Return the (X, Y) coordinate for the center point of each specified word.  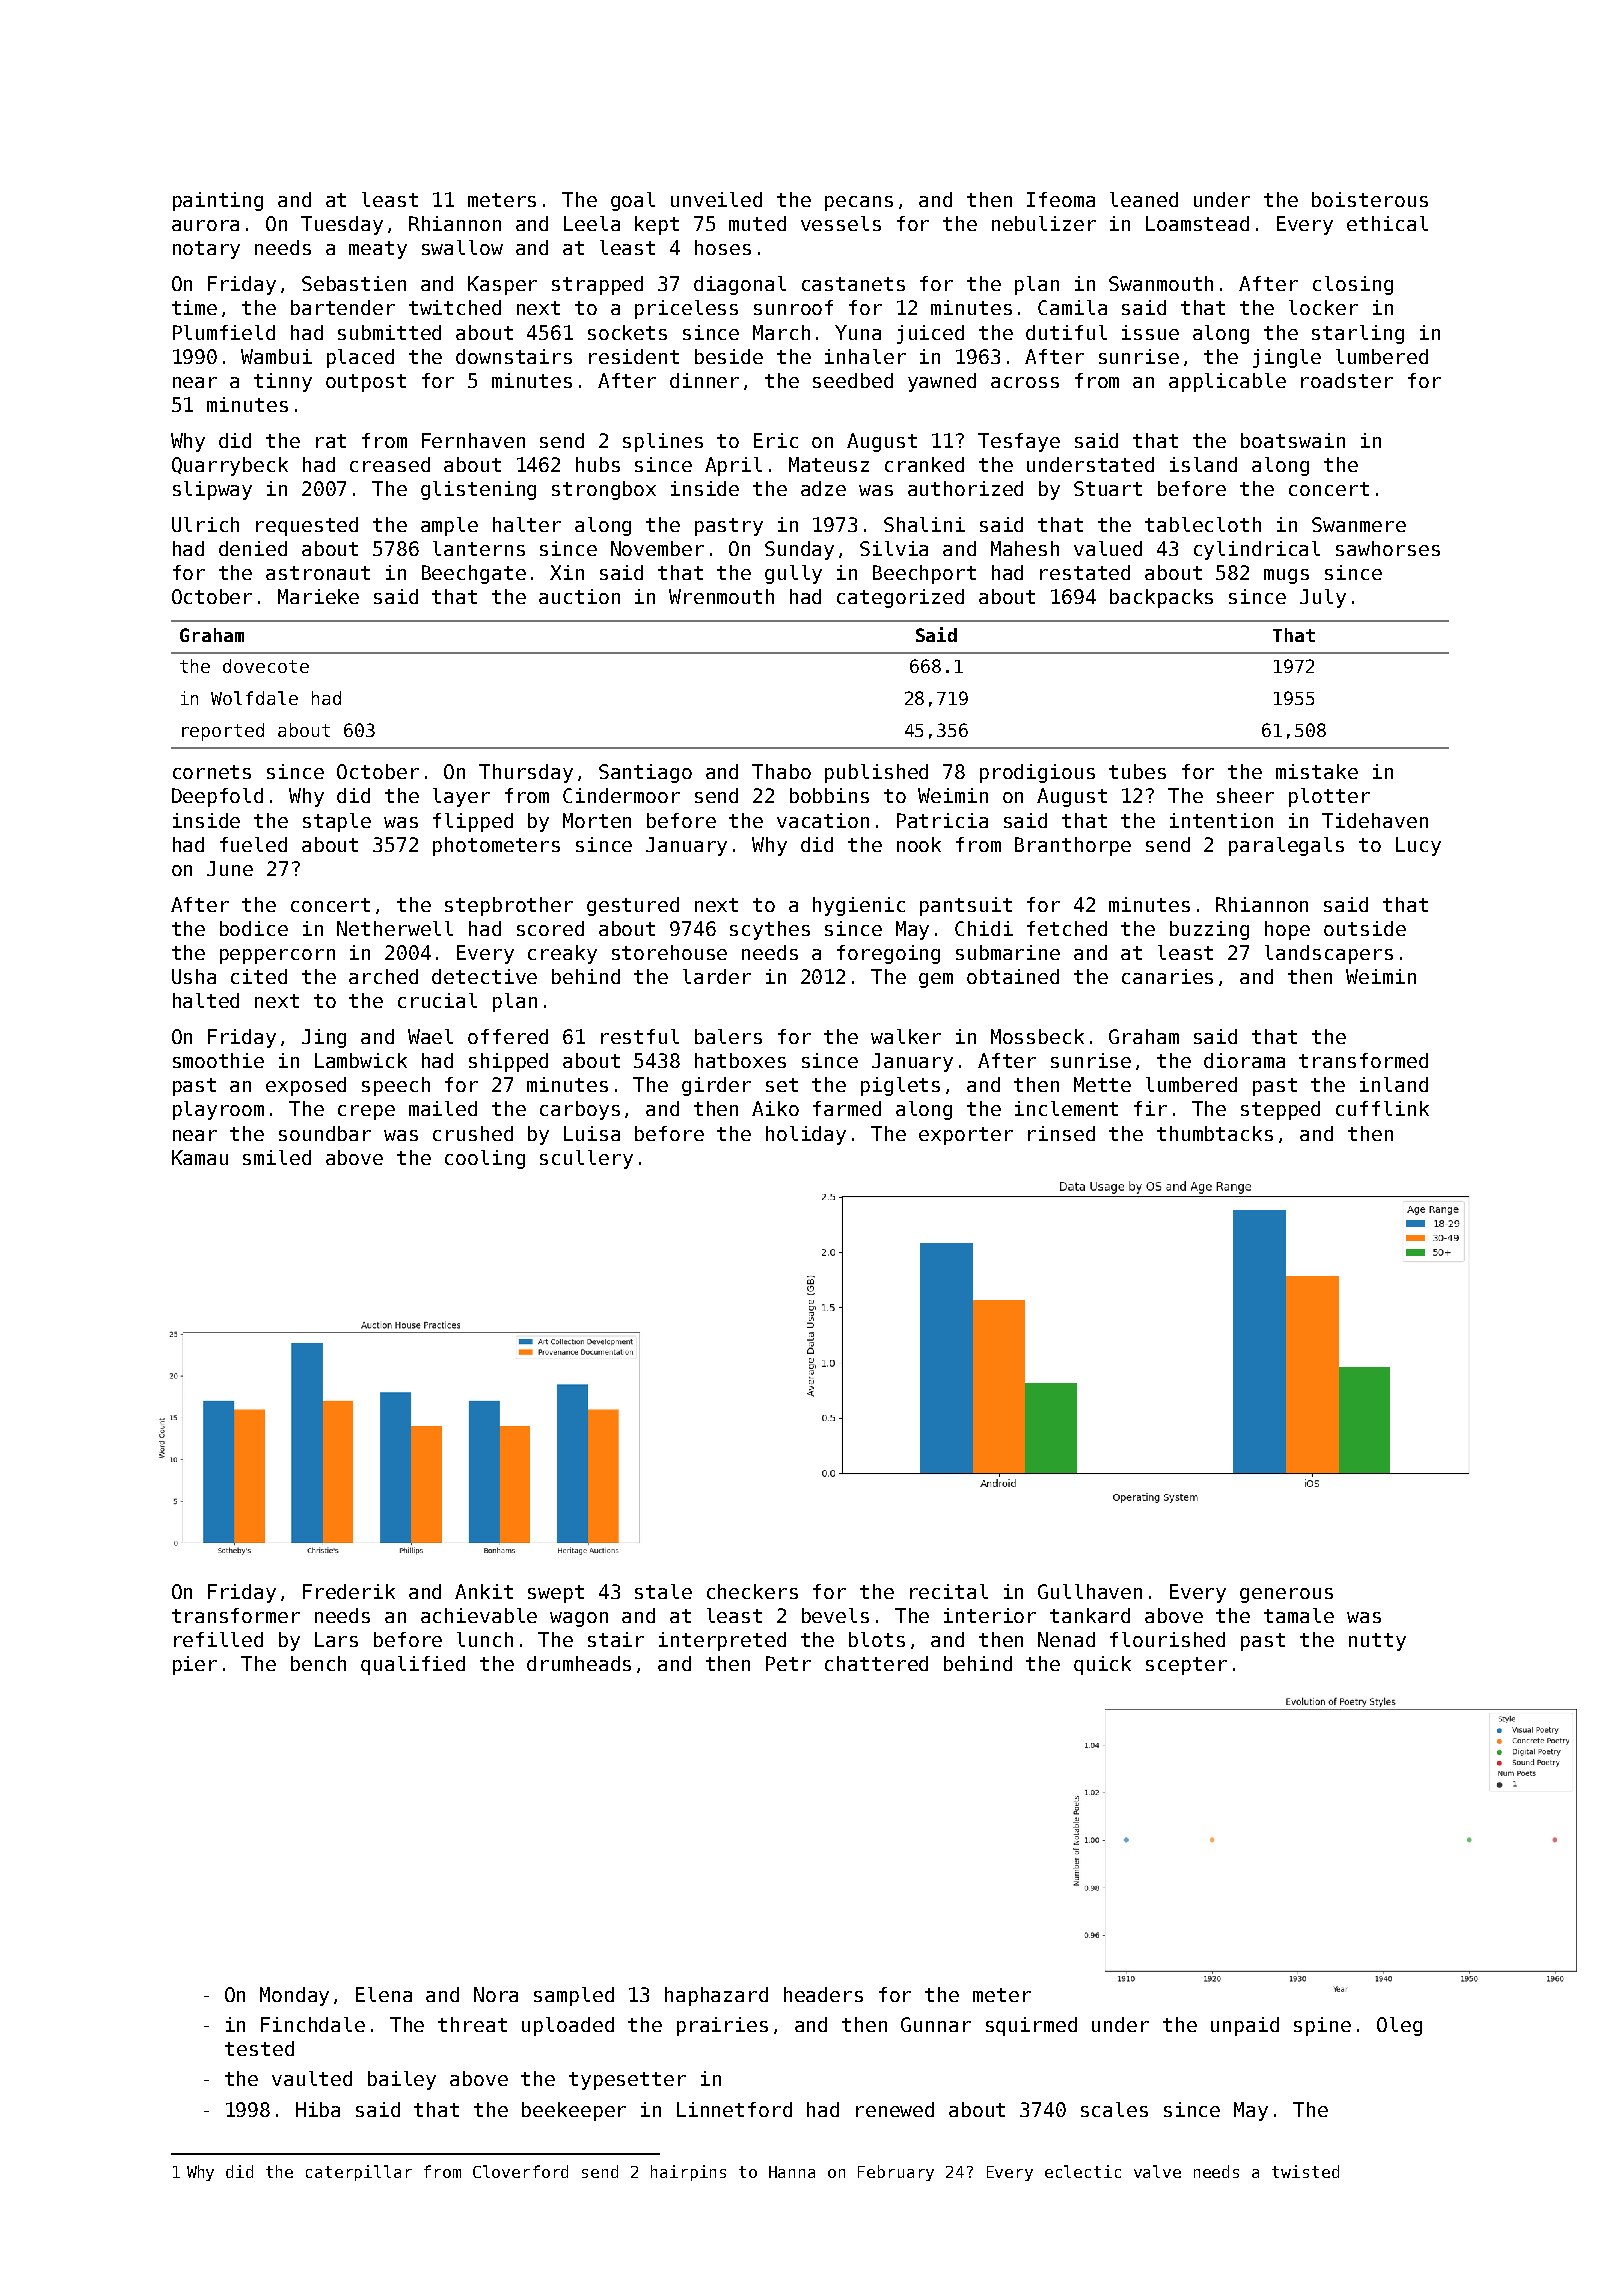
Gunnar (936, 2024)
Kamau (200, 1157)
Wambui (276, 356)
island (1203, 464)
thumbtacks (1215, 1133)
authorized (965, 488)
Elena (384, 1994)
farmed (847, 1108)
